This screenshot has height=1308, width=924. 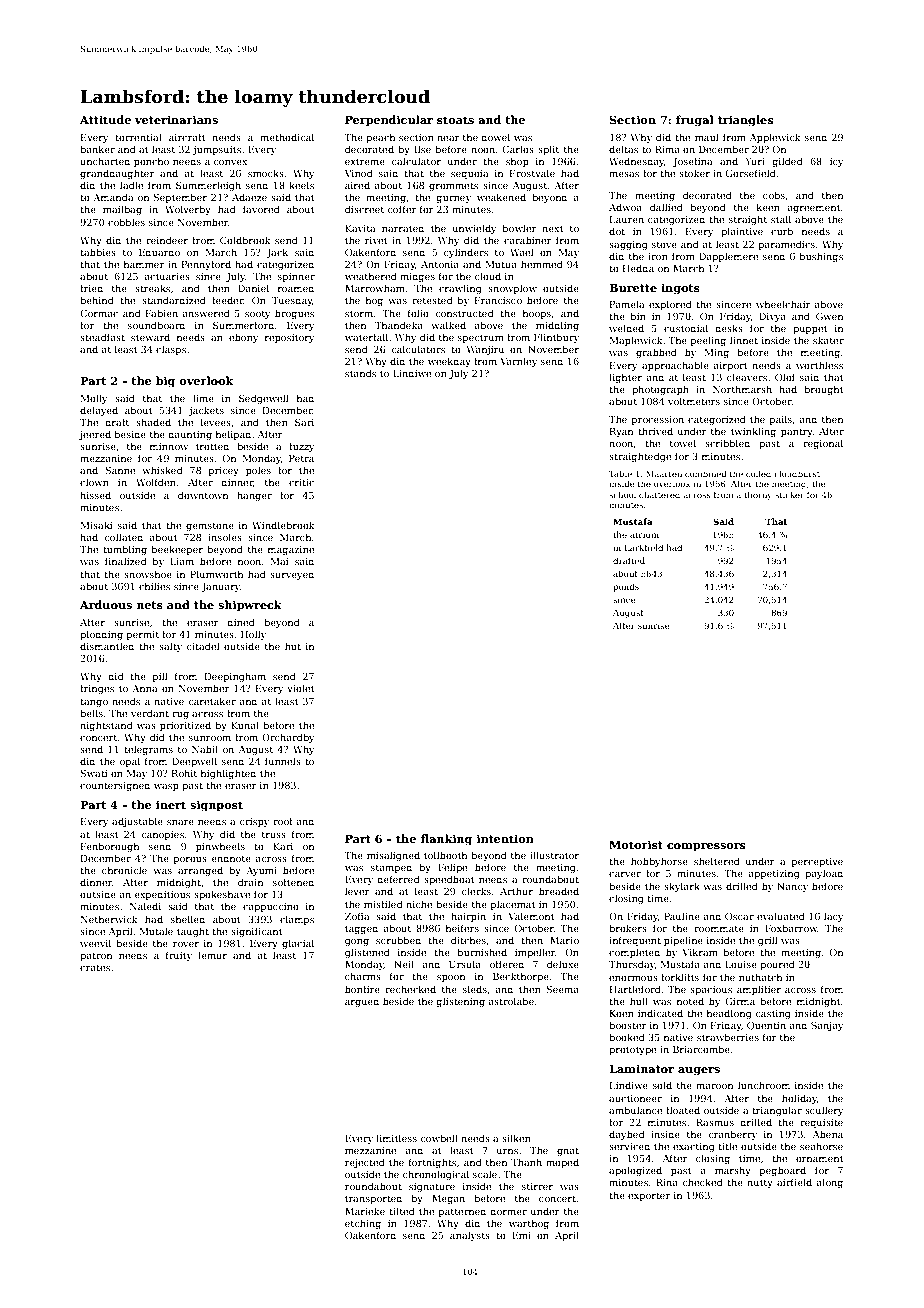 What do you see at coordinates (733, 1171) in the screenshot?
I see `marshy` at bounding box center [733, 1171].
